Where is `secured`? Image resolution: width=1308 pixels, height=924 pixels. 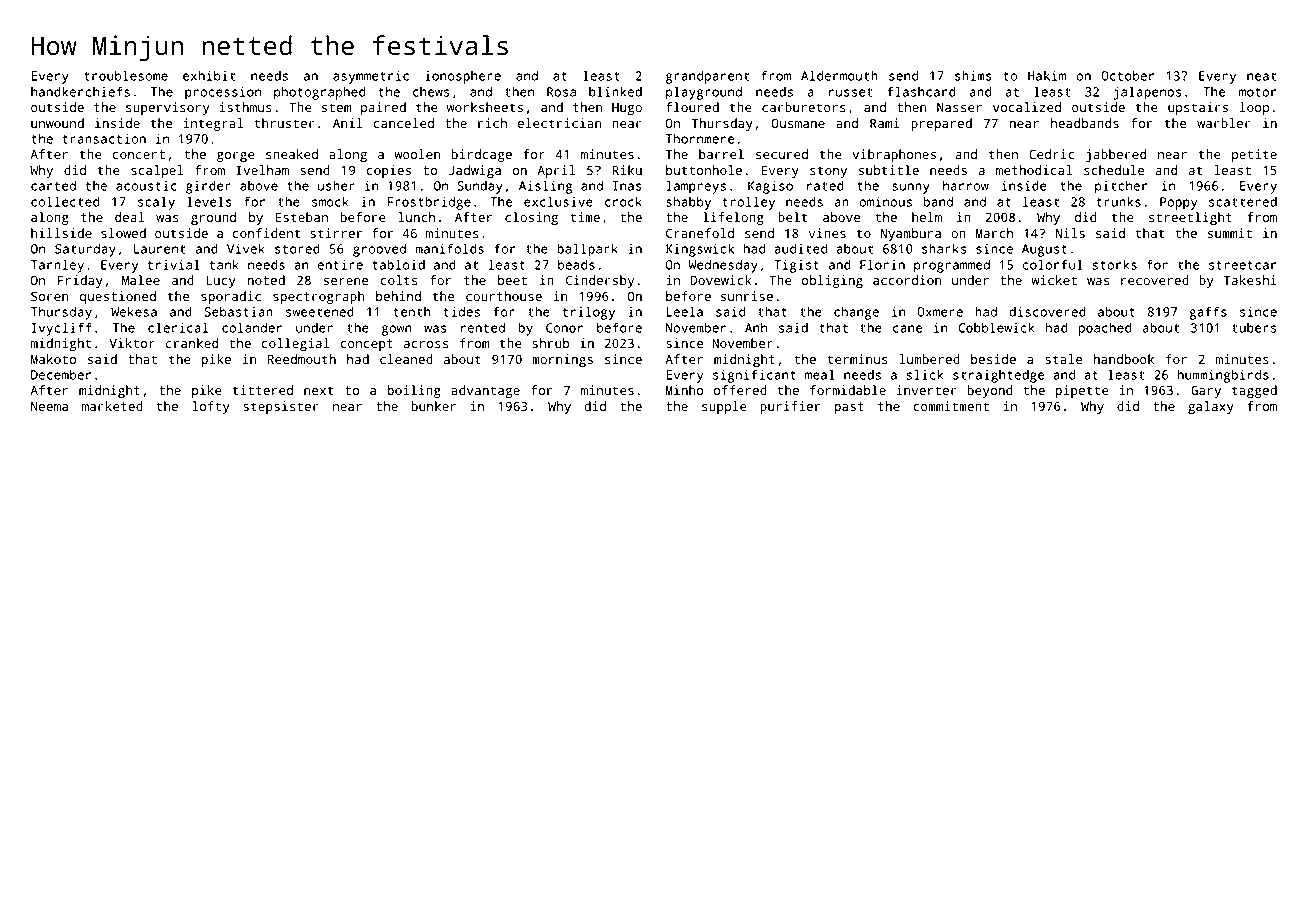
secured is located at coordinates (782, 154).
